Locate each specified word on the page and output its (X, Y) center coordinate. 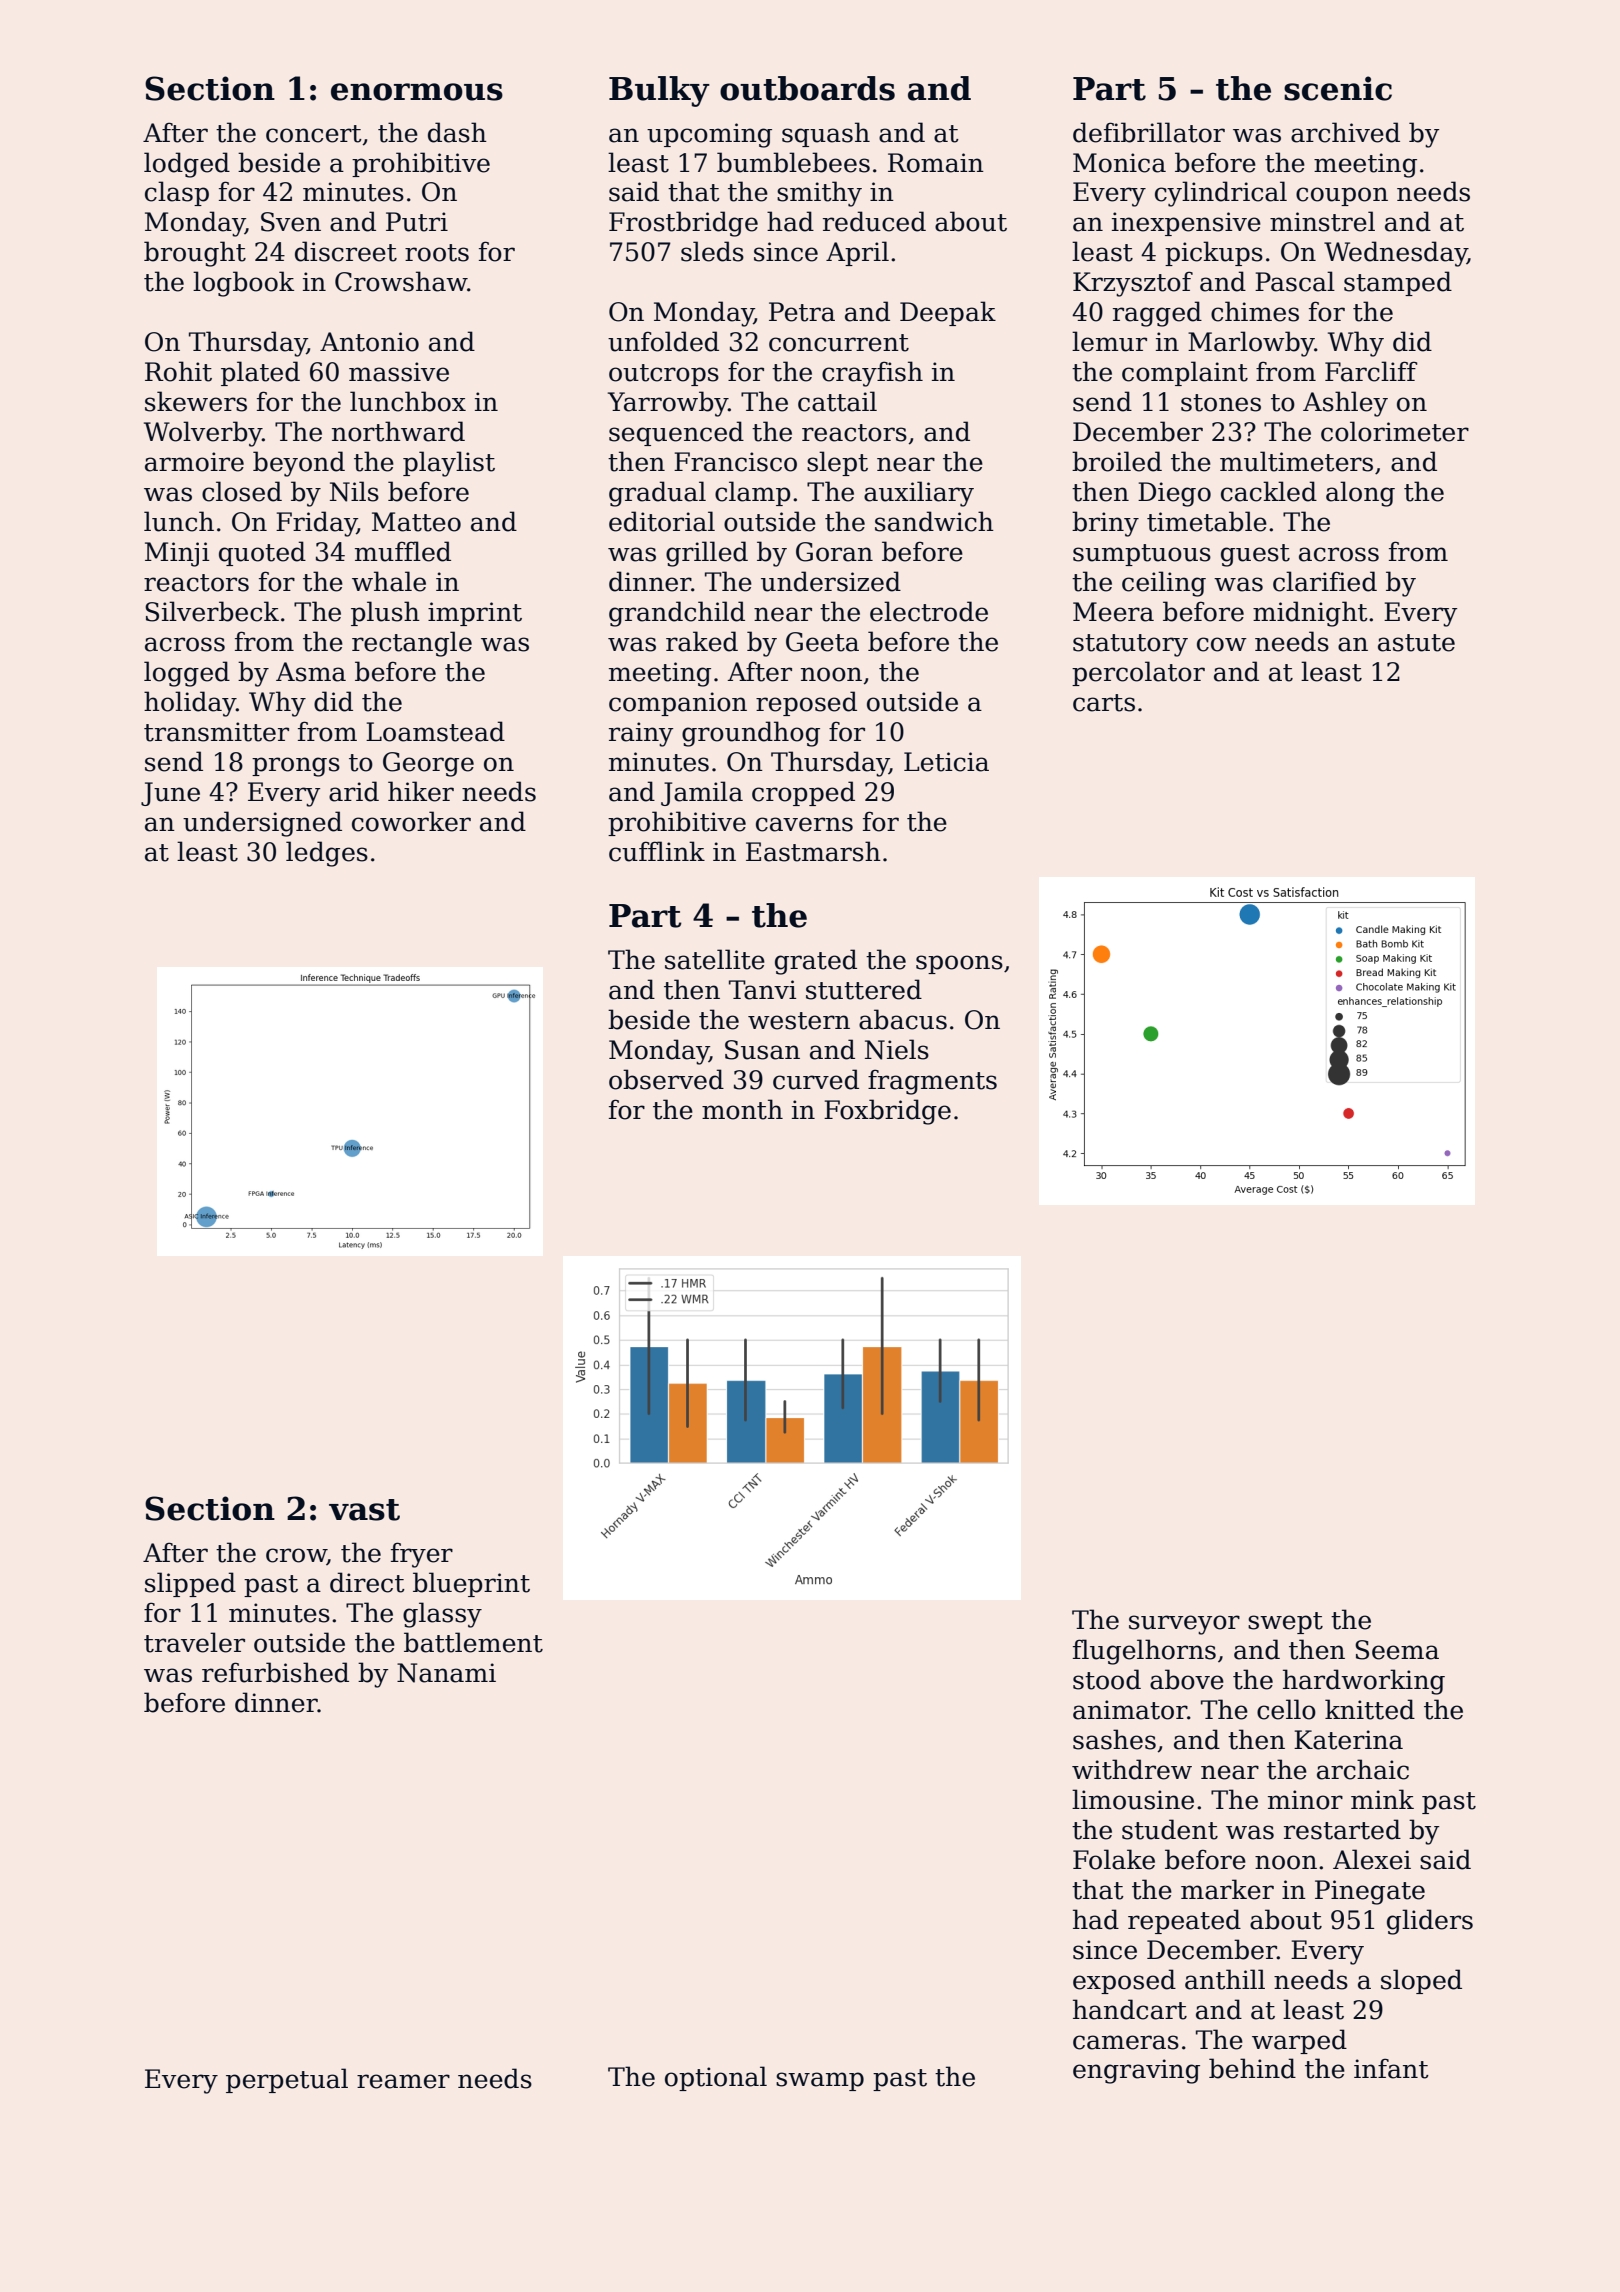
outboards (807, 88)
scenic (1338, 88)
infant (1391, 2068)
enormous (417, 92)
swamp (820, 2081)
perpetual (287, 2080)
